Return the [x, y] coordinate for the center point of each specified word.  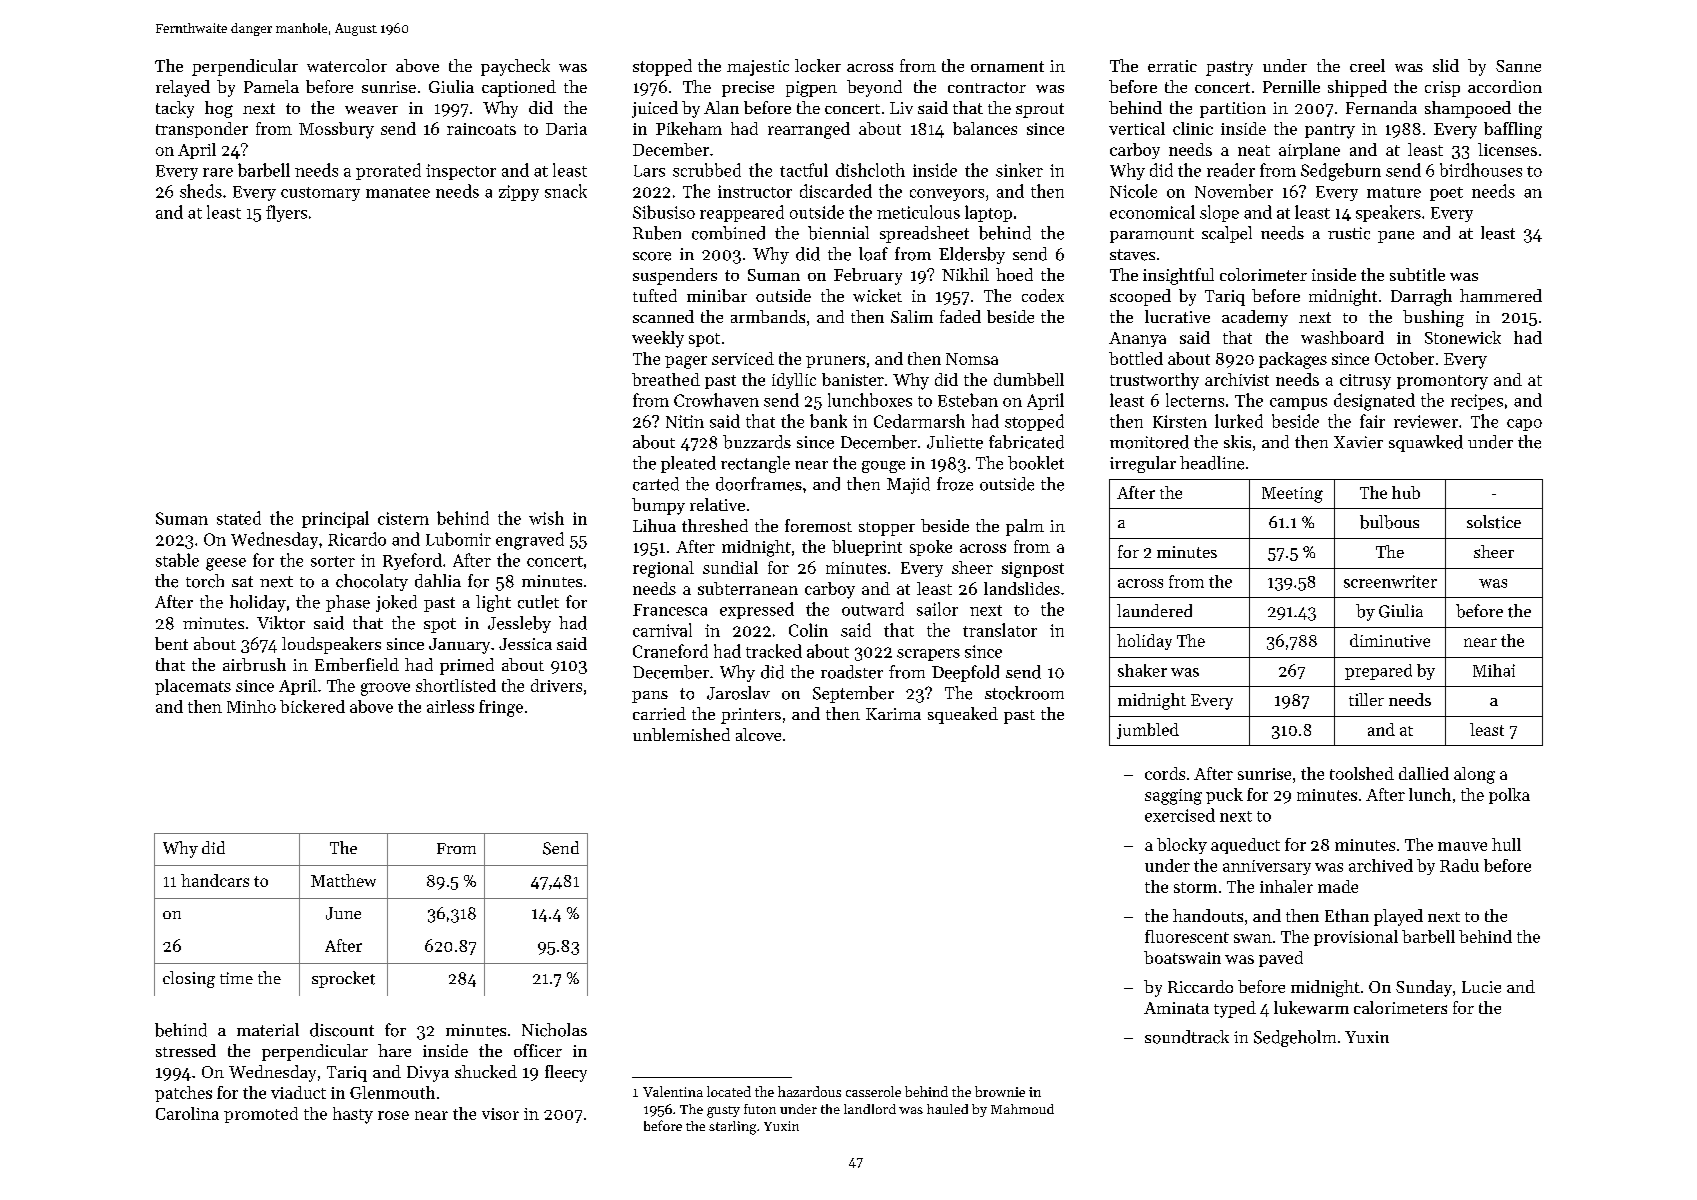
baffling [1513, 130]
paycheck [515, 67]
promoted [261, 1115]
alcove [758, 734]
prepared [1378, 672]
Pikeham [689, 128]
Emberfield [357, 664]
